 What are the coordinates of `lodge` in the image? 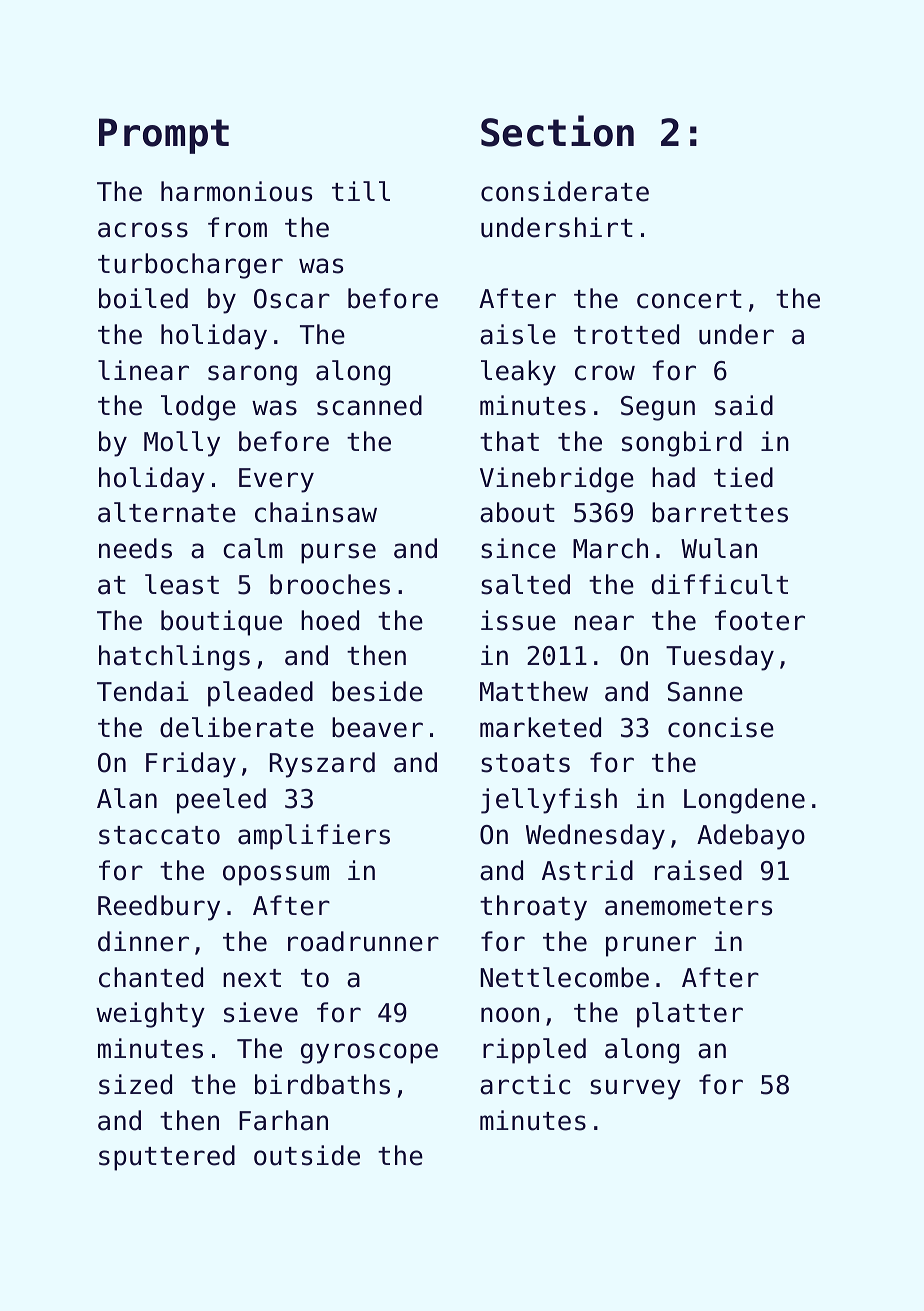 It's located at (198, 408).
